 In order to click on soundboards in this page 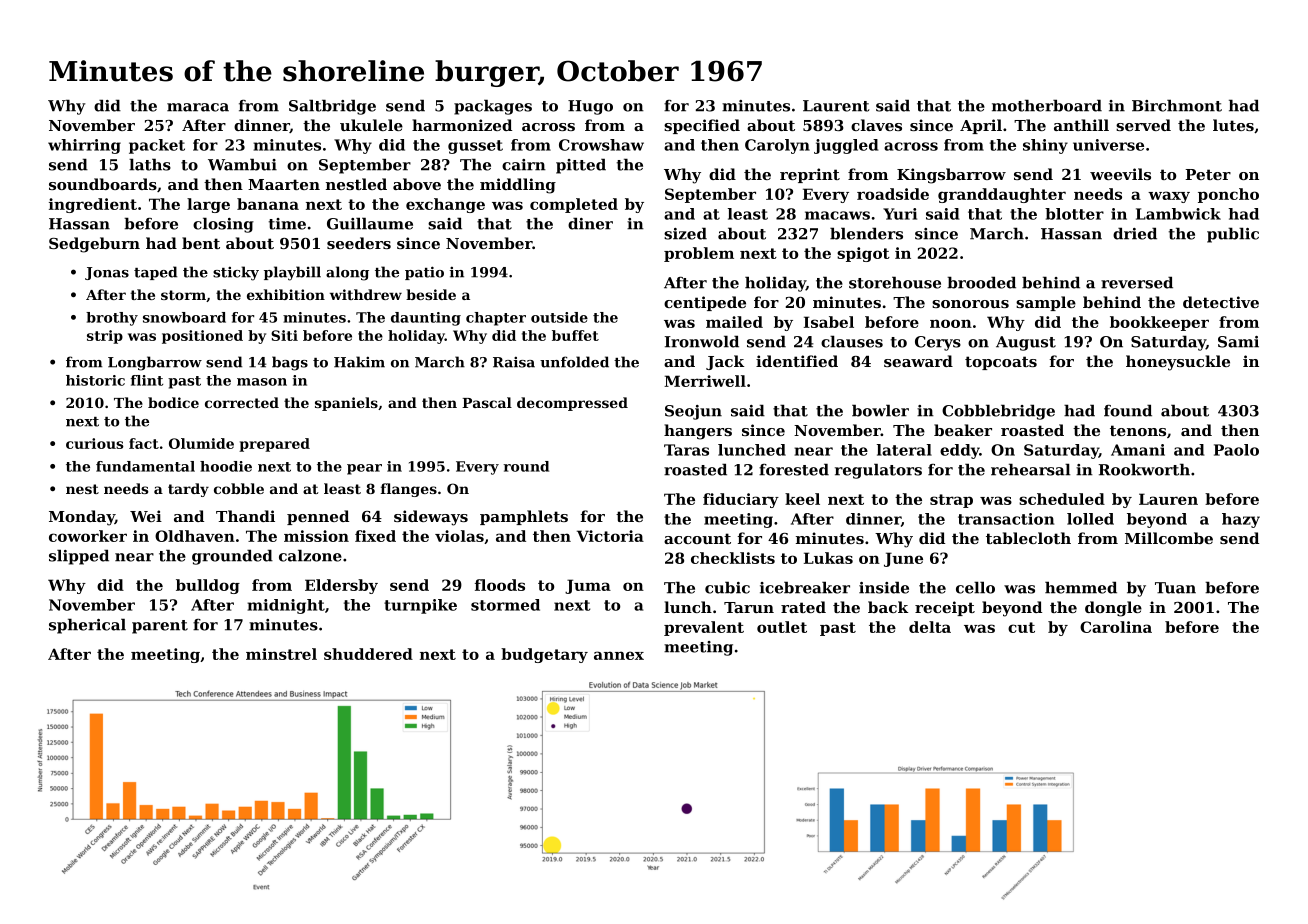, I will do `click(103, 184)`.
